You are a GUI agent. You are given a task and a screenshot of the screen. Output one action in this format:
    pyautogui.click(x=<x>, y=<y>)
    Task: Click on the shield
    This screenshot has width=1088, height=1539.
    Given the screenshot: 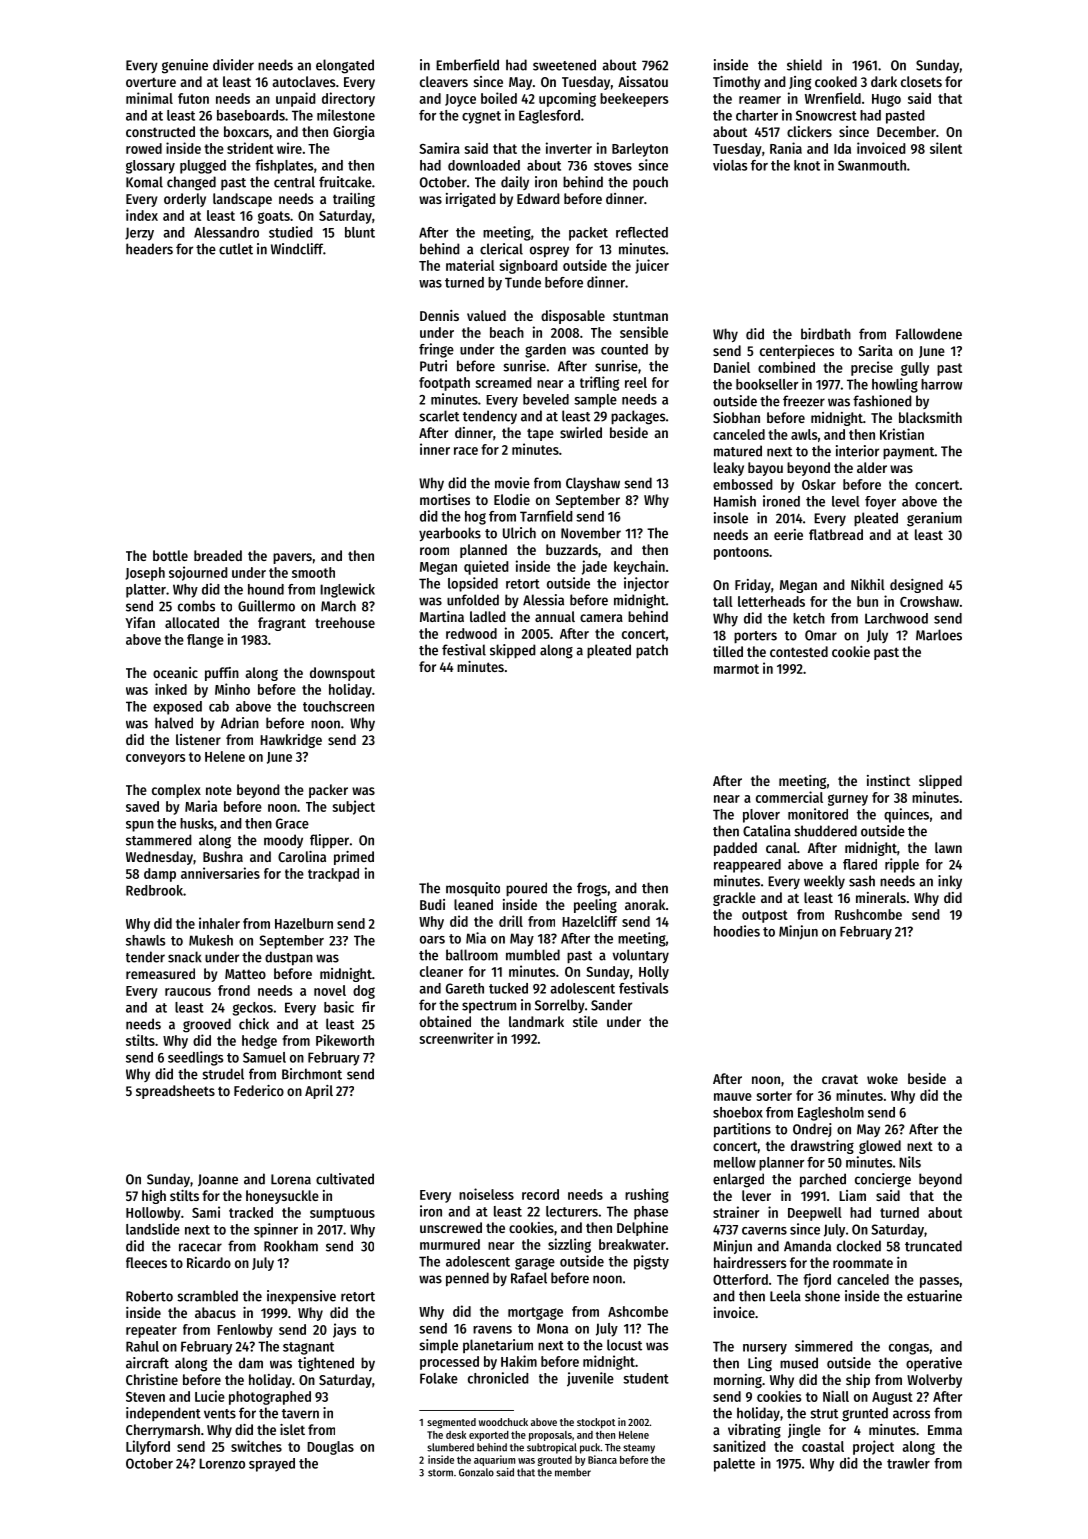 What is the action you would take?
    pyautogui.click(x=804, y=65)
